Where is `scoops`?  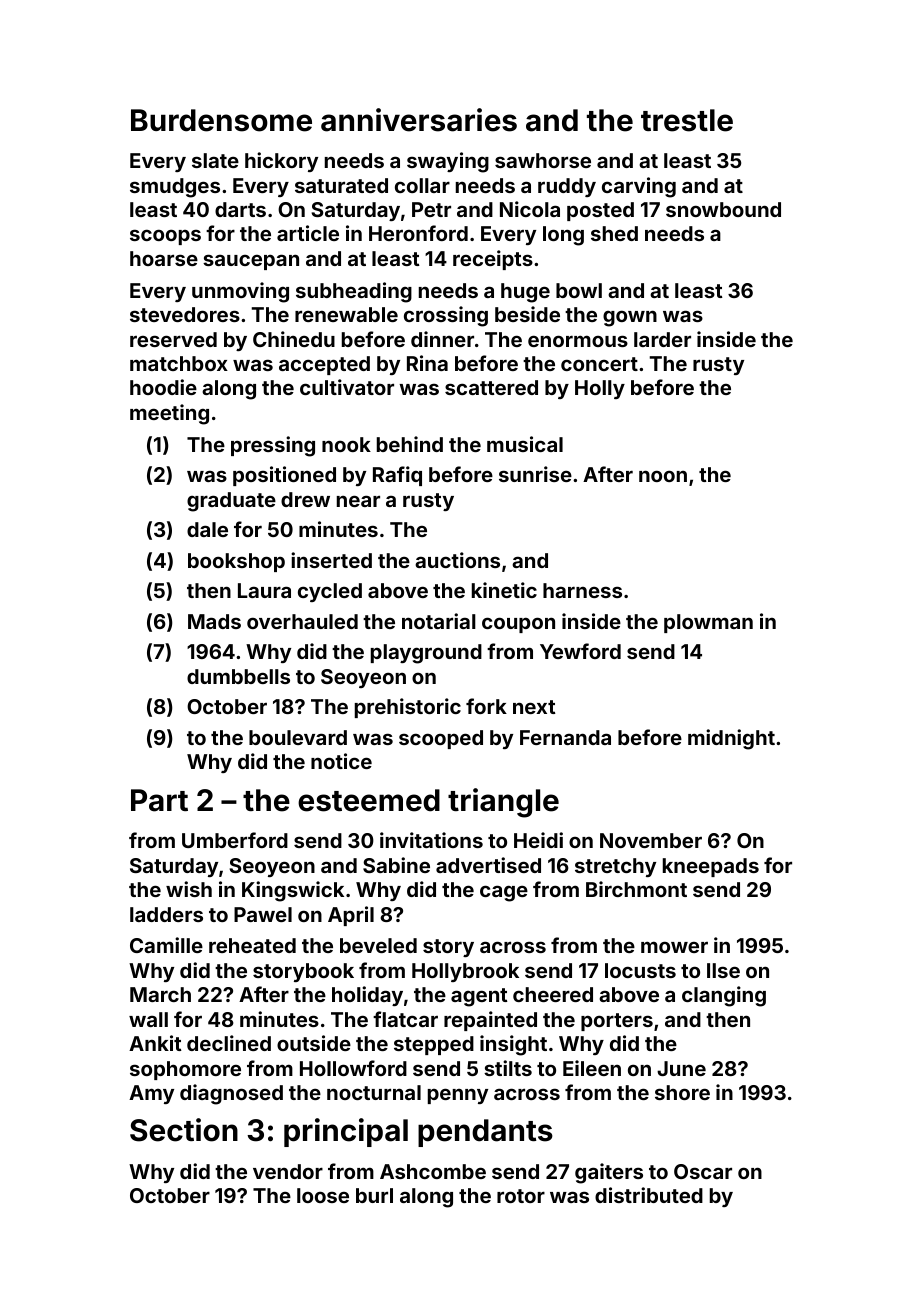
scoops is located at coordinates (165, 237).
